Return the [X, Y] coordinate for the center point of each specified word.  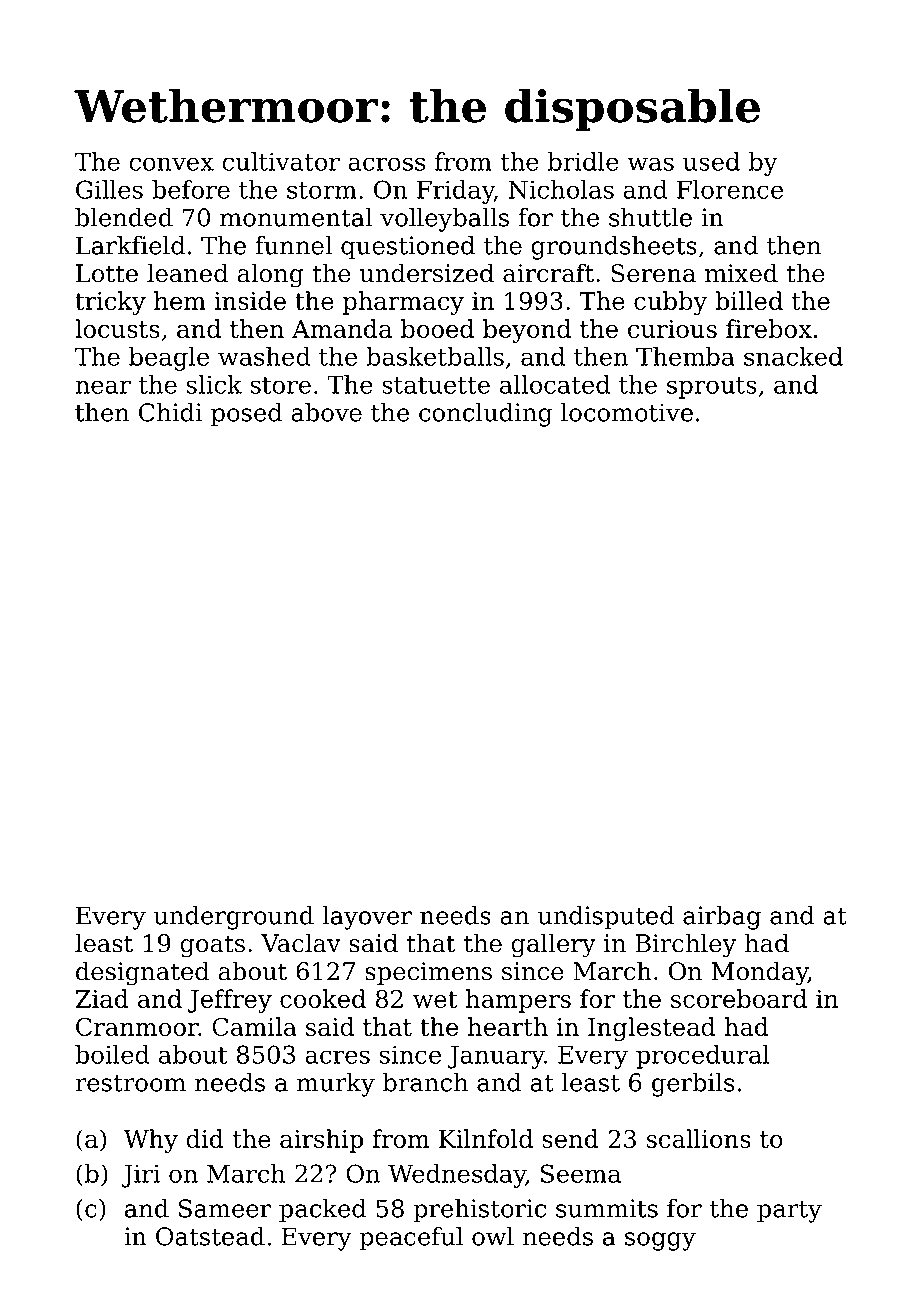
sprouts [712, 388]
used [711, 161]
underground [234, 918]
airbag [722, 918]
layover [367, 918]
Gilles [109, 189]
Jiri [140, 1176]
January [496, 1057]
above [326, 412]
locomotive [627, 412]
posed [246, 415]
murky [336, 1085]
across [386, 164]
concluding [486, 415]
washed [264, 356]
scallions [699, 1138]
